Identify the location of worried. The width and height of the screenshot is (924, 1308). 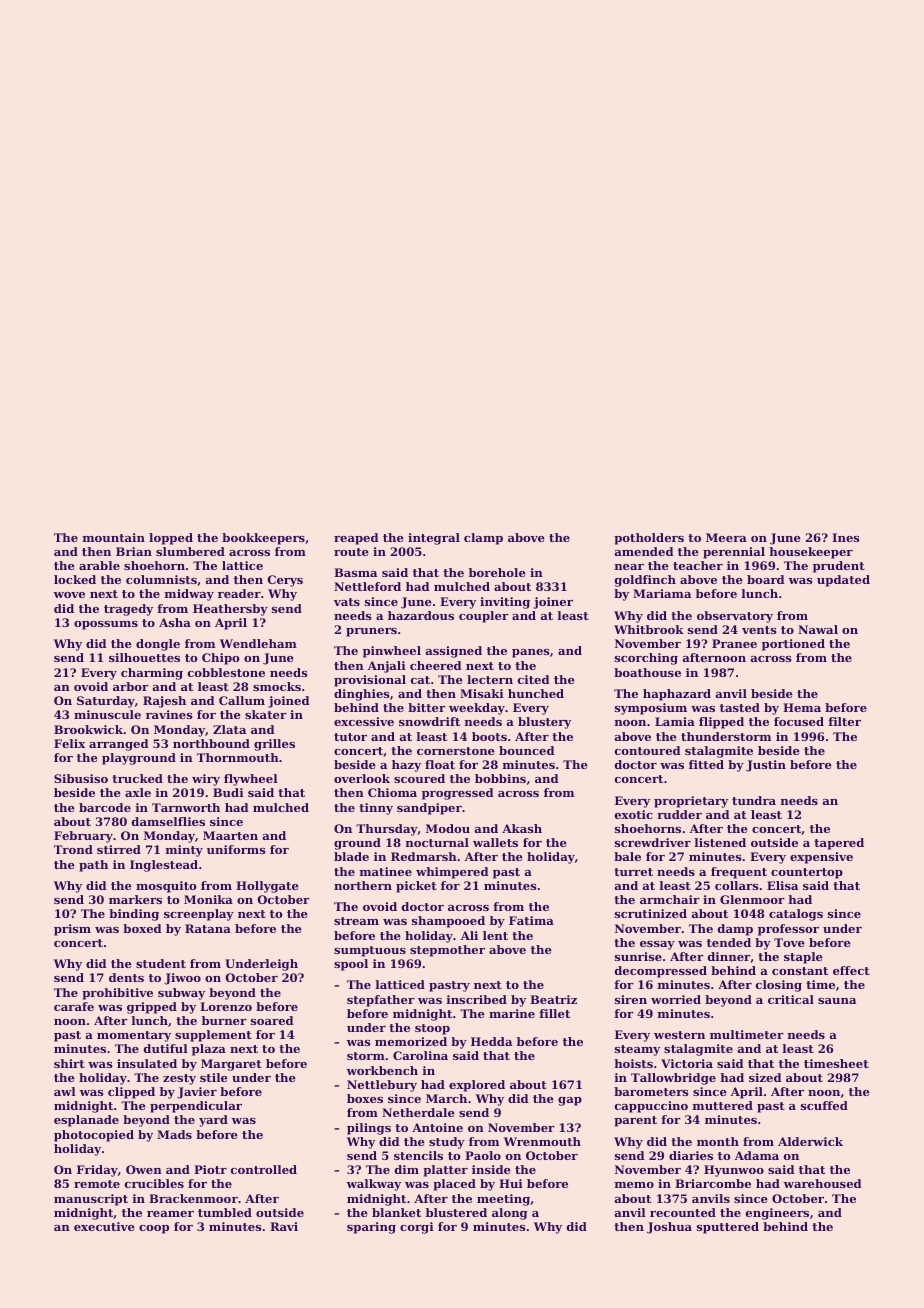
(676, 999).
